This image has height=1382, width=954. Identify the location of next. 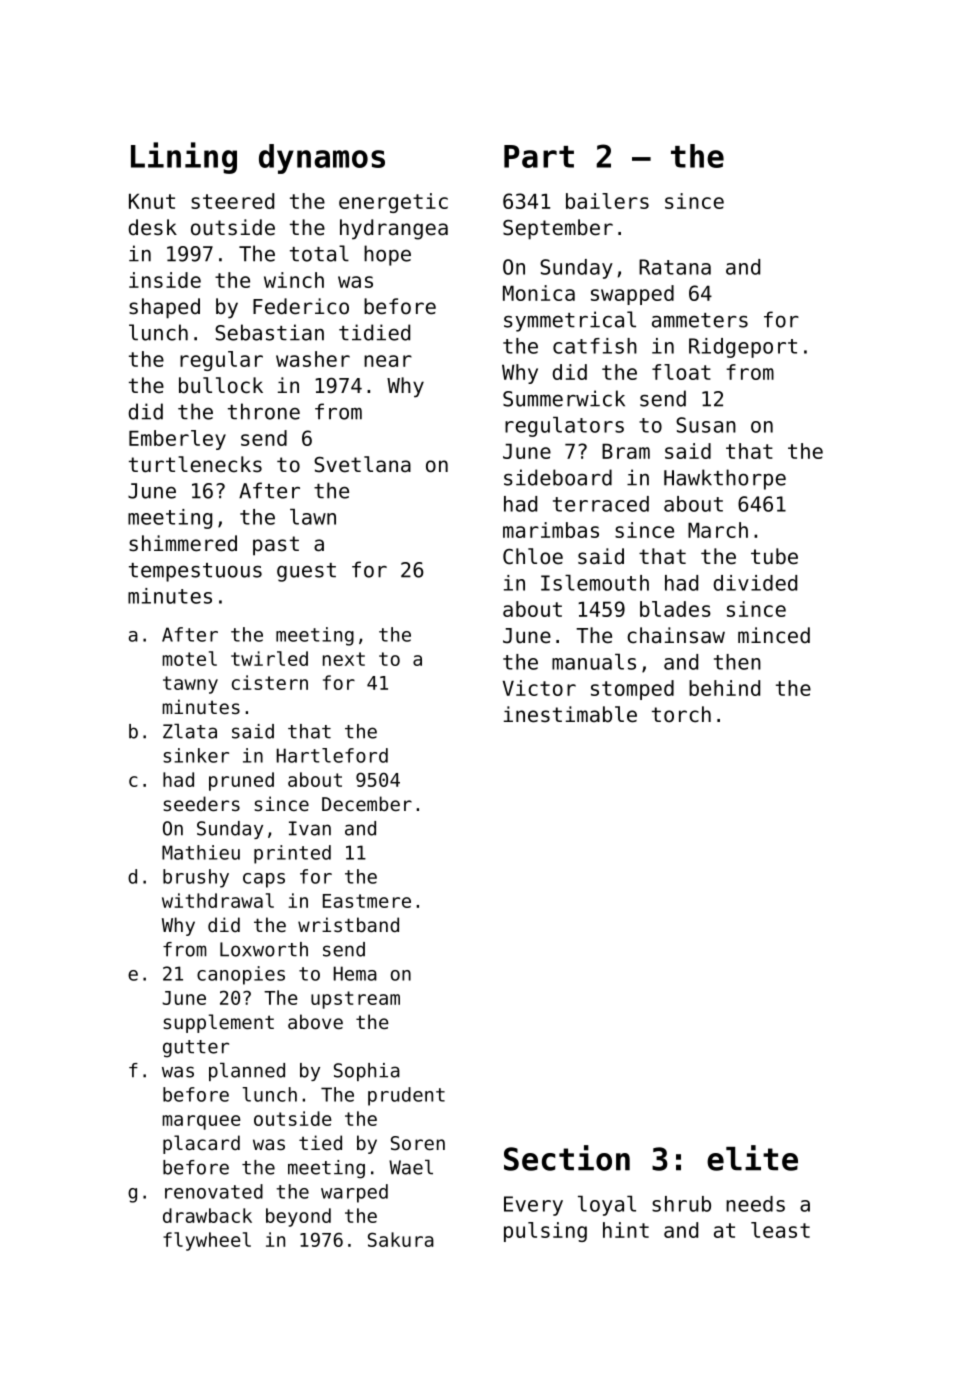
(344, 659).
